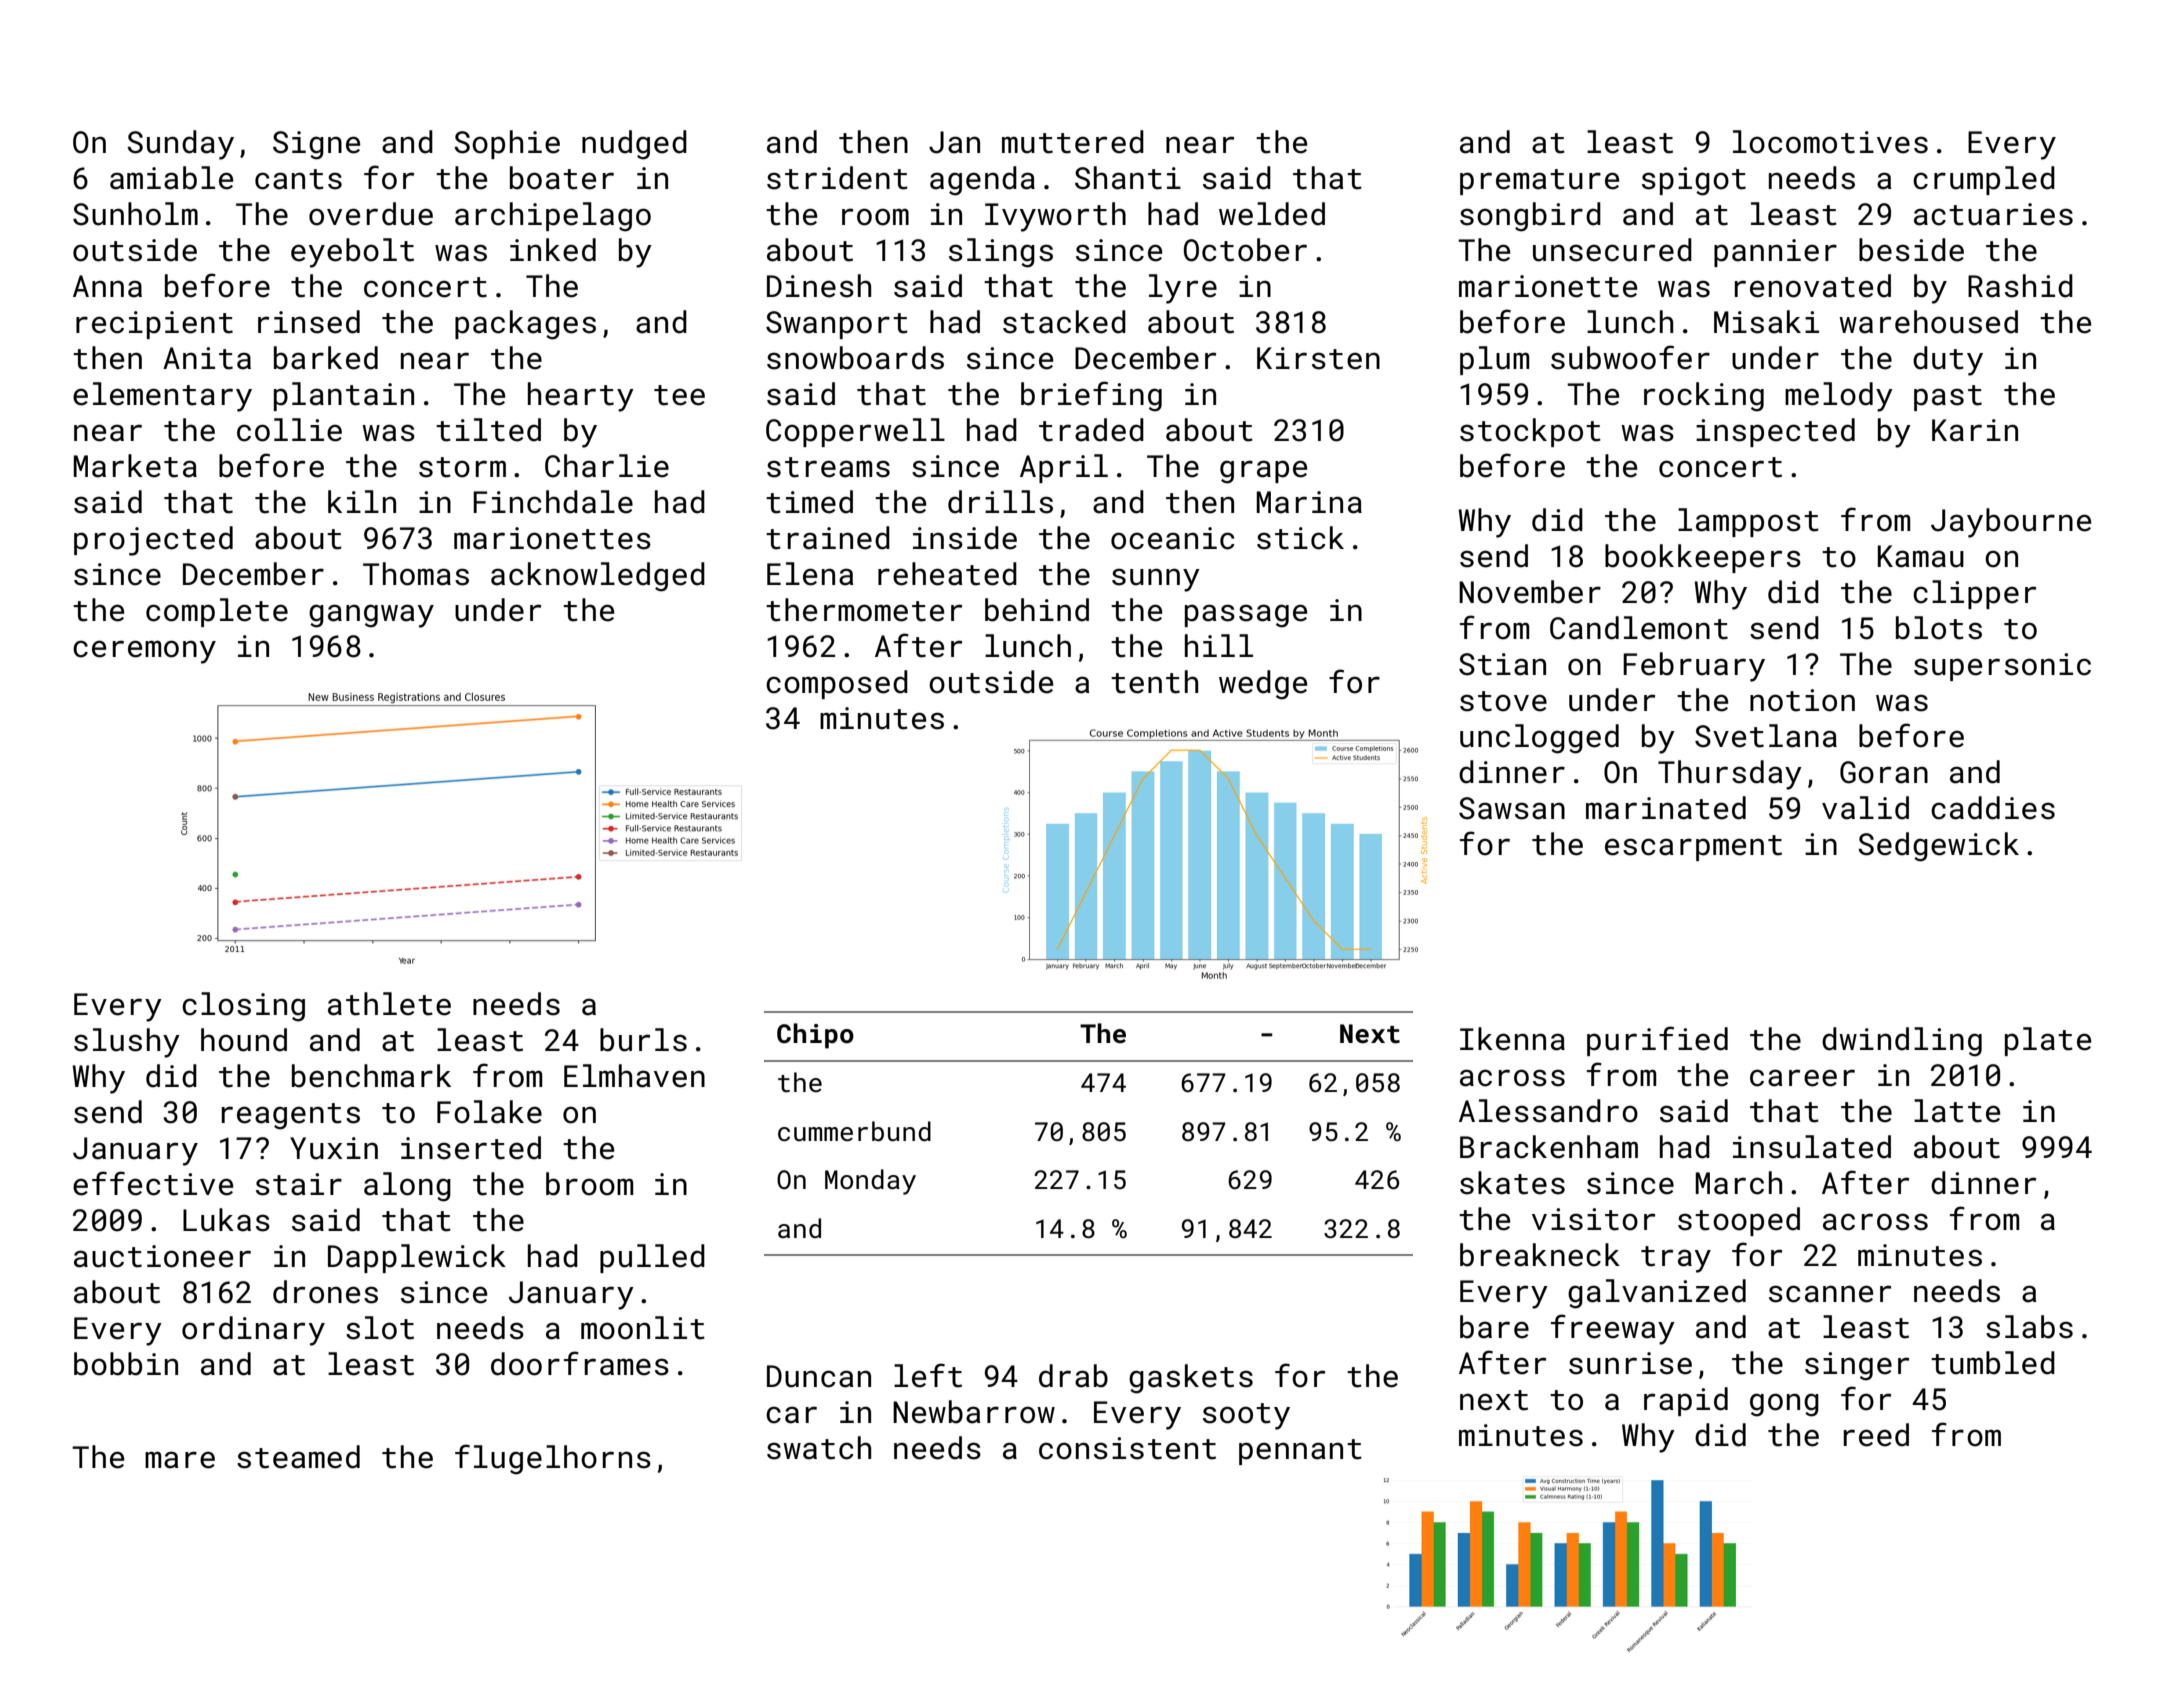  What do you see at coordinates (1246, 616) in the page?
I see `passage` at bounding box center [1246, 616].
